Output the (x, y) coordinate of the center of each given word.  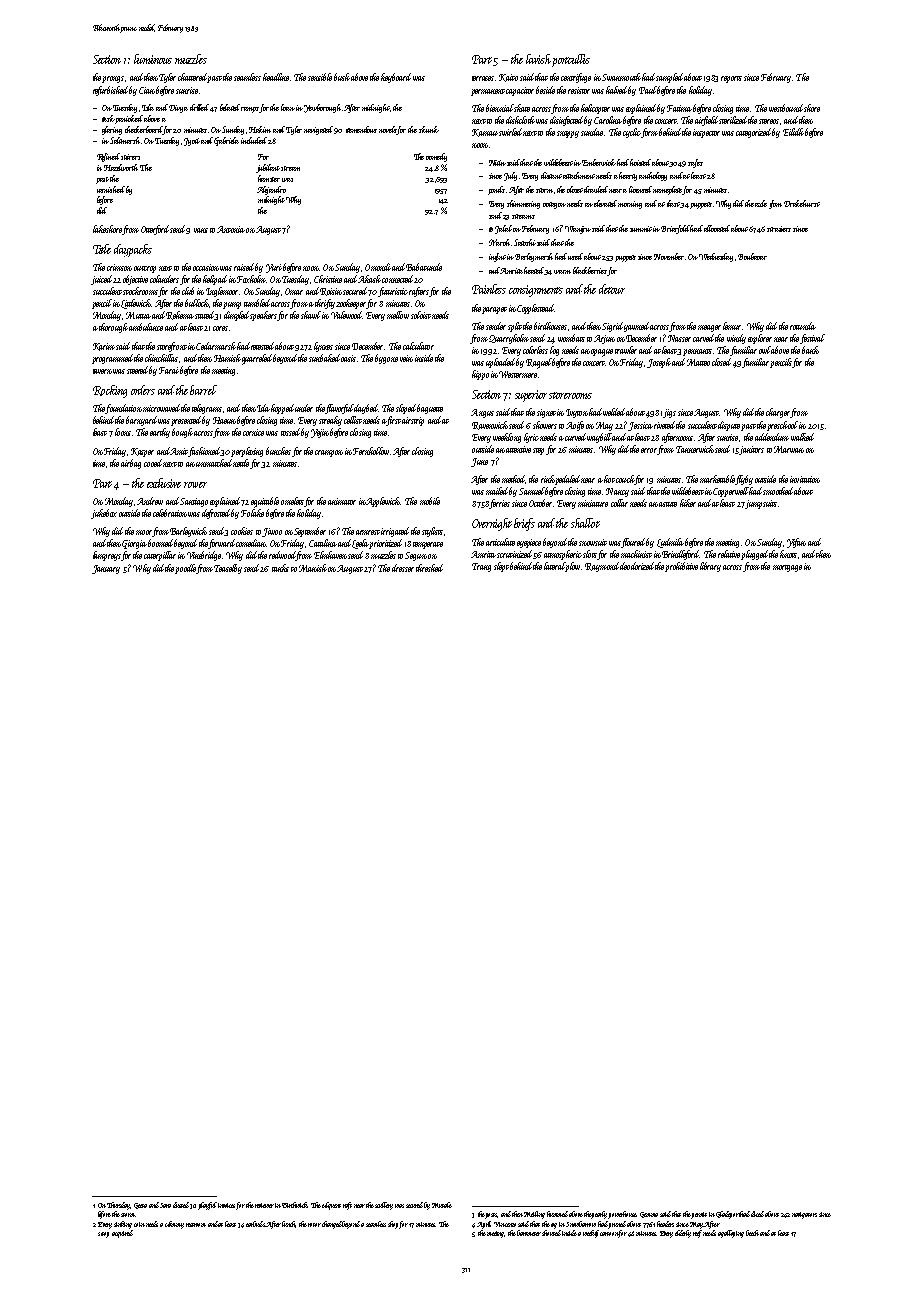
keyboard (396, 78)
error (649, 450)
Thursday (119, 1206)
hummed (558, 1214)
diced (759, 1214)
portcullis (571, 60)
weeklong (507, 438)
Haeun (224, 420)
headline (276, 77)
